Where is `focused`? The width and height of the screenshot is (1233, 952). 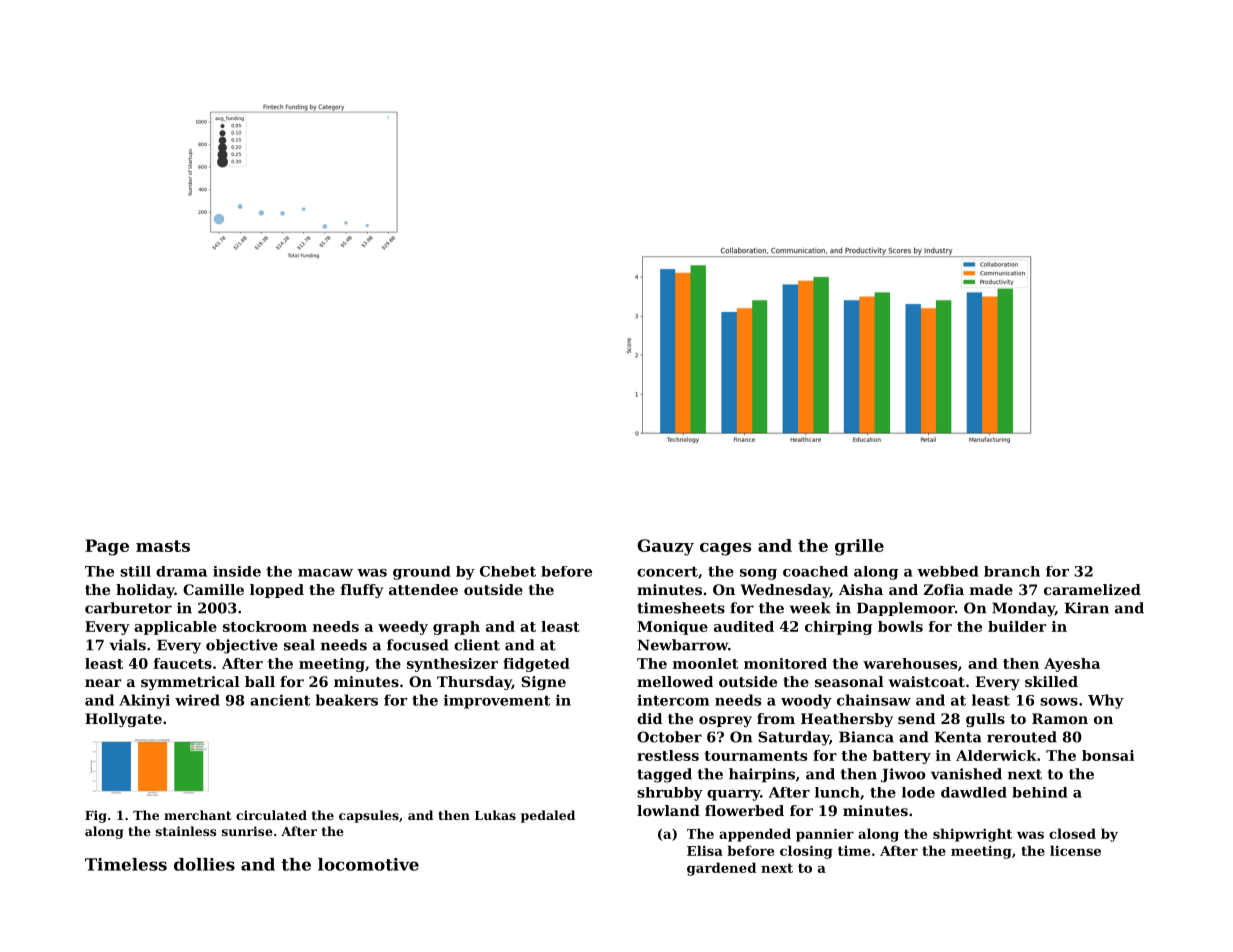 focused is located at coordinates (418, 645).
